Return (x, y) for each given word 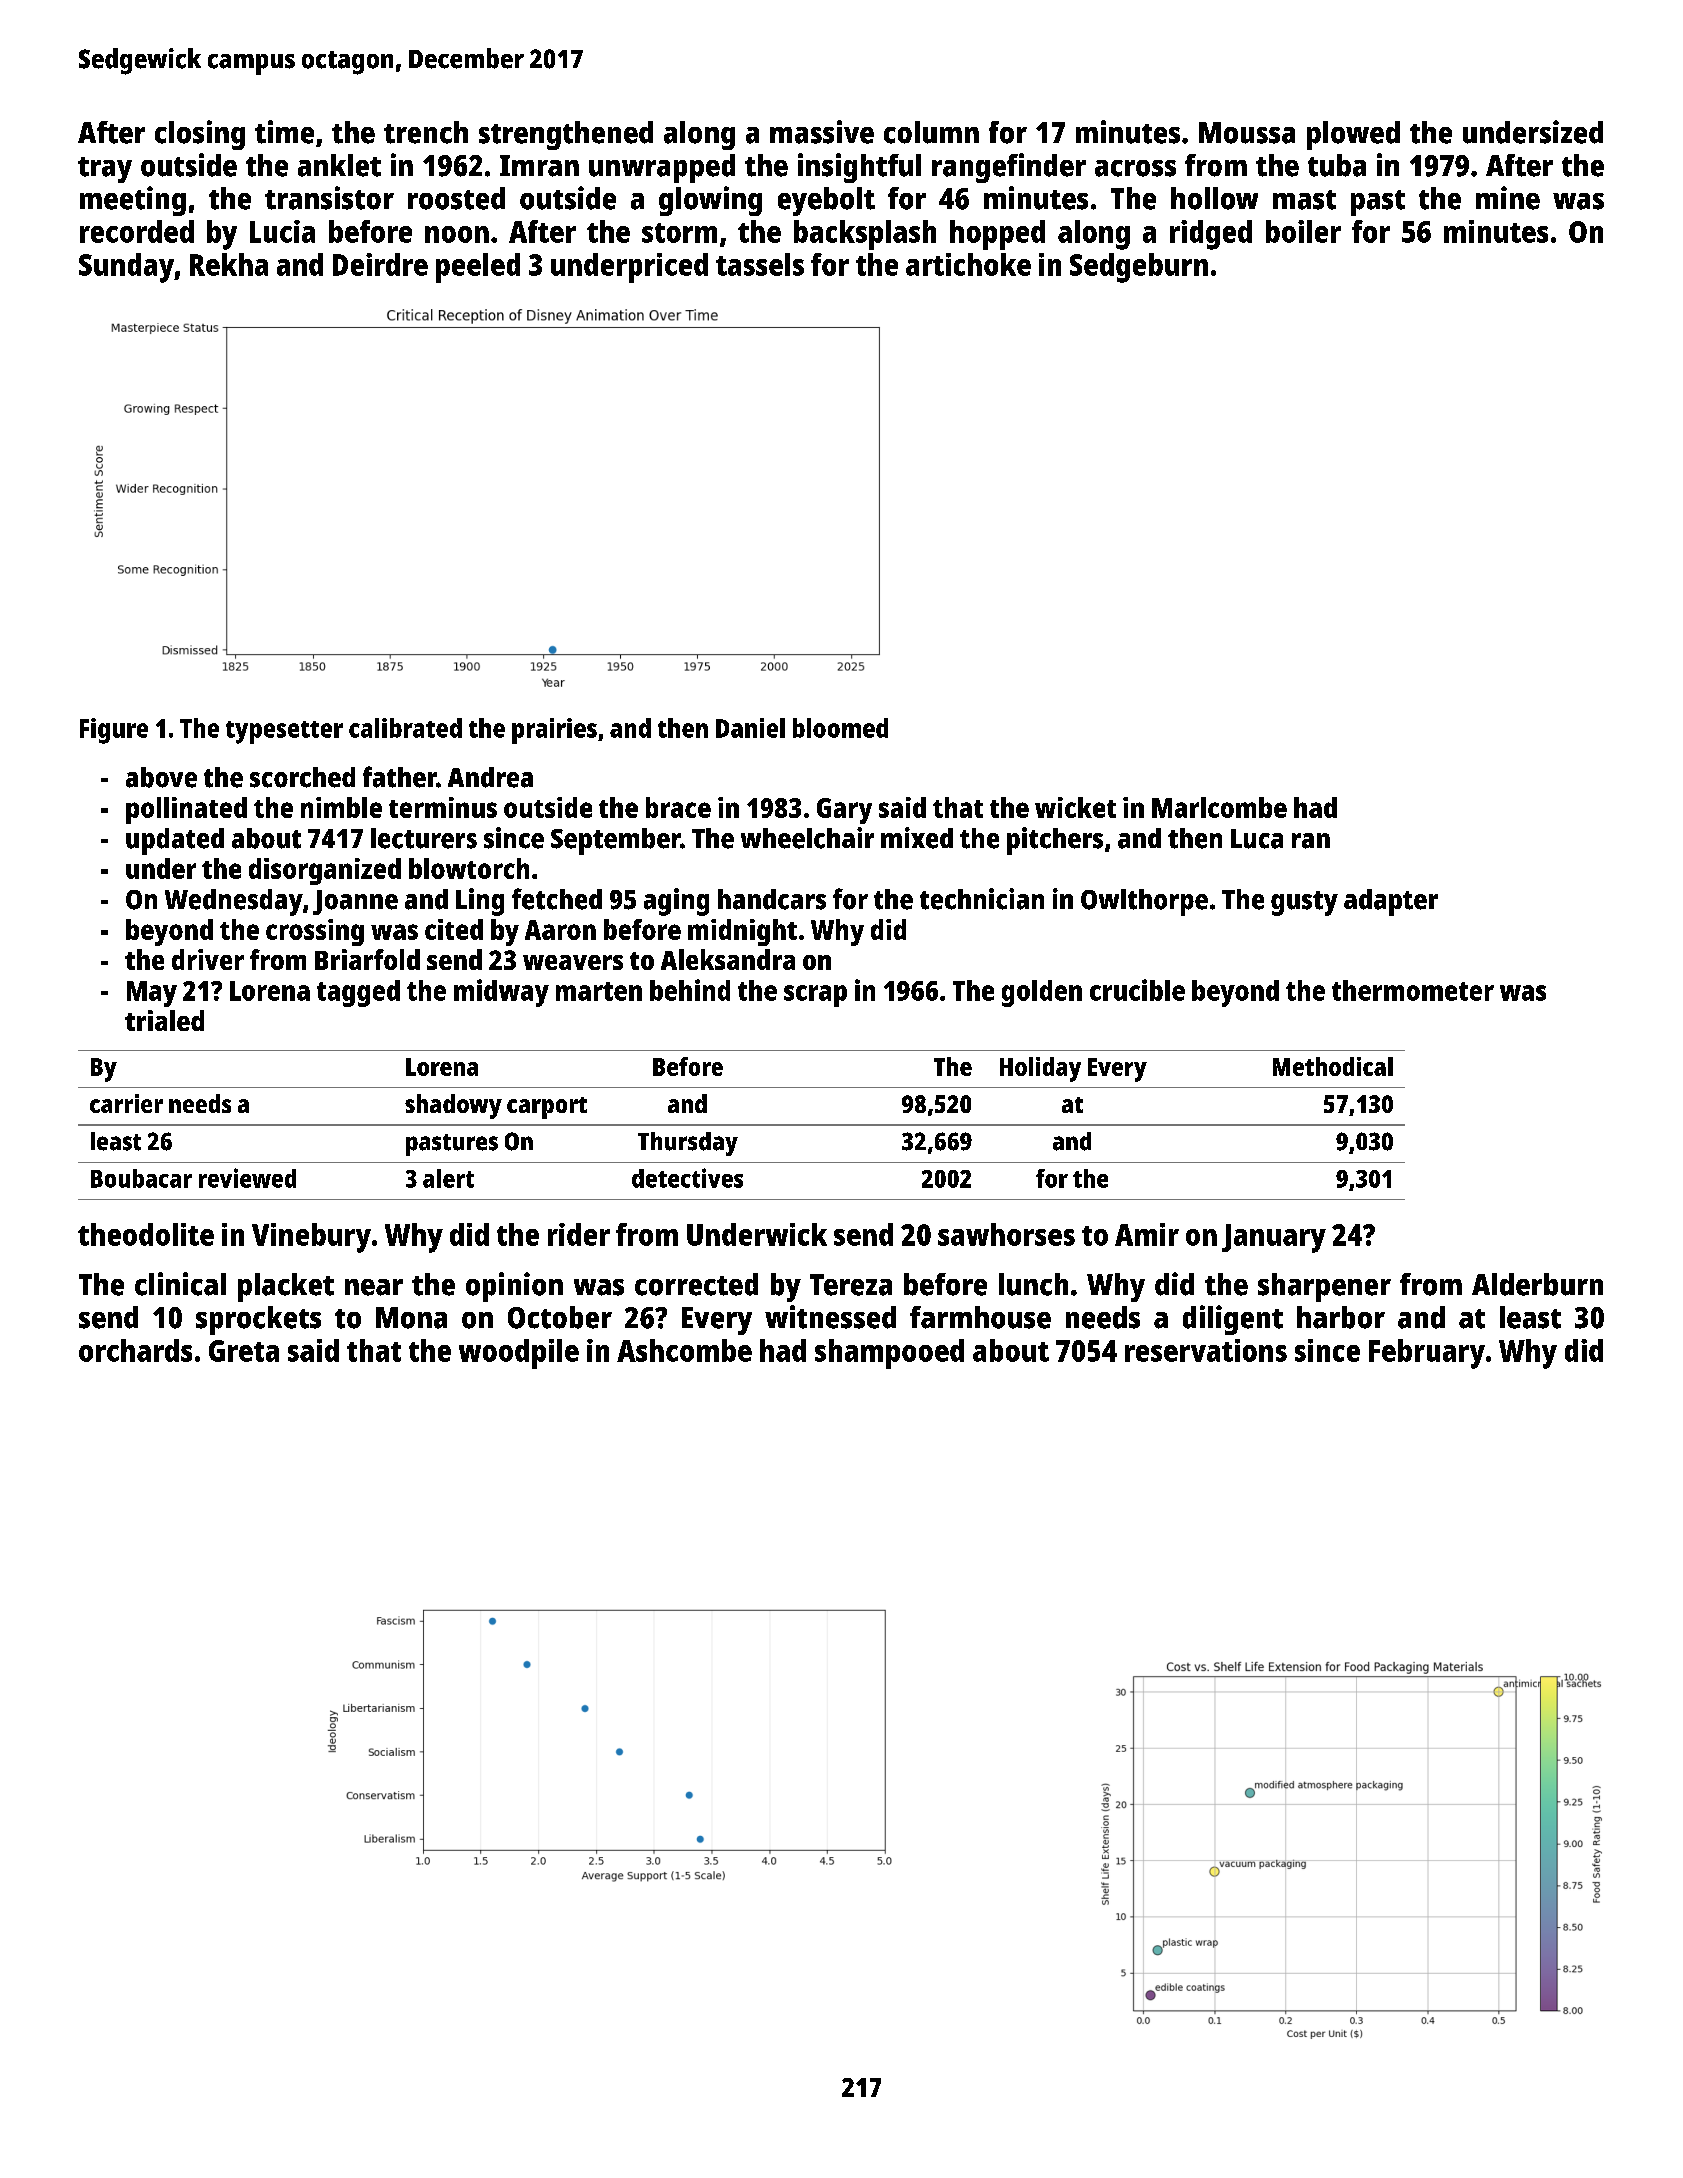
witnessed (830, 1317)
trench (426, 132)
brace (678, 807)
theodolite (146, 1234)
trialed (164, 1020)
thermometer (1413, 990)
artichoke (968, 264)
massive (822, 132)
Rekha (229, 264)
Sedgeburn (1139, 268)
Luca (1257, 839)
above (161, 777)
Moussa (1247, 133)
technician (982, 899)
